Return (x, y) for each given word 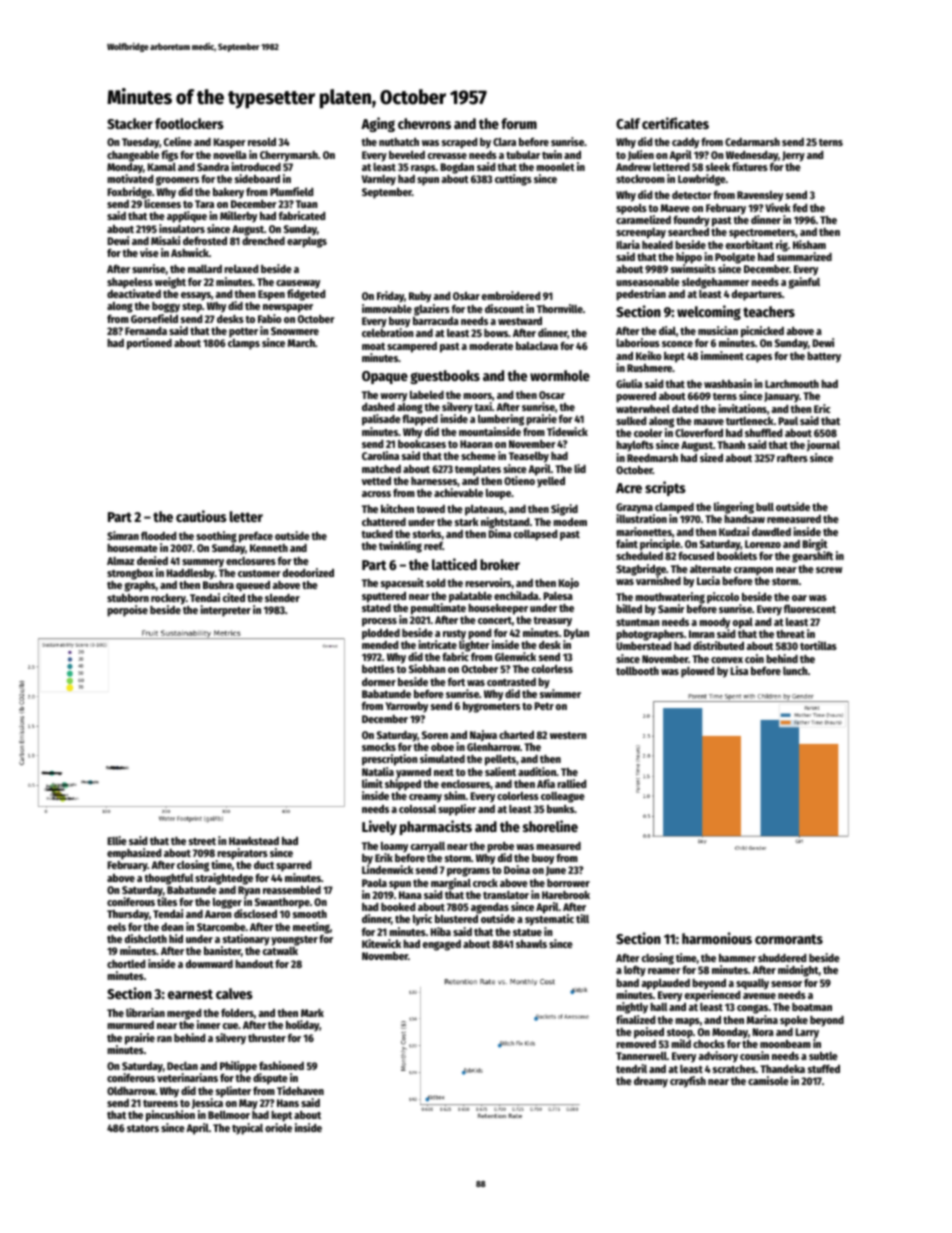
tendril (631, 1068)
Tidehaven (300, 1090)
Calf (628, 123)
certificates (675, 123)
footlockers (189, 123)
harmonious (717, 938)
